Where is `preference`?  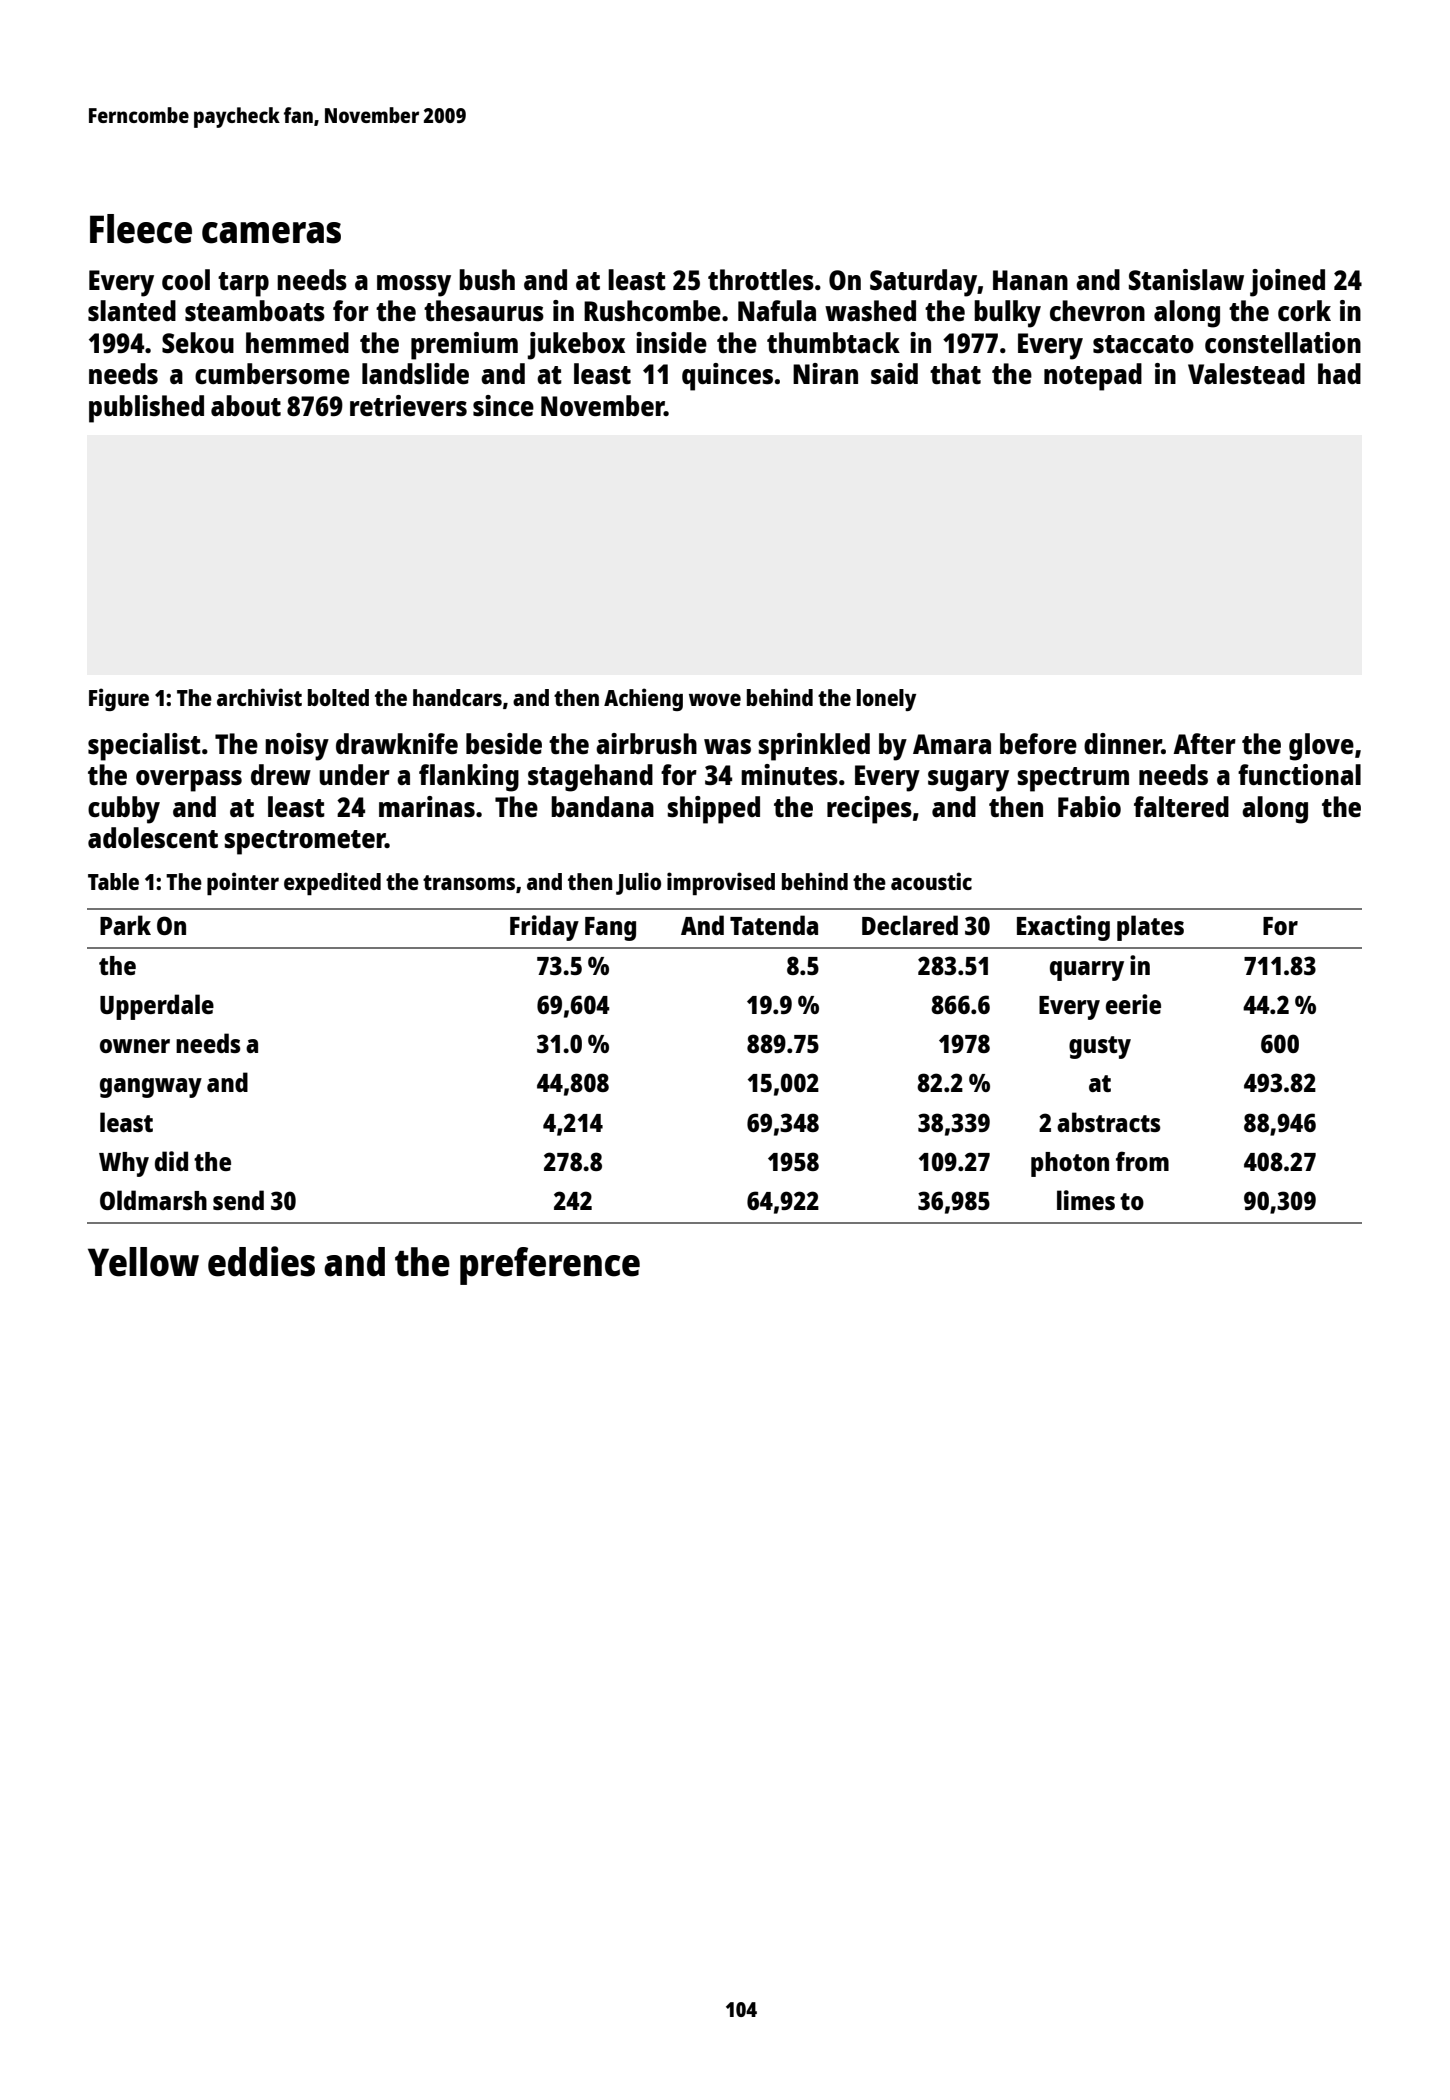
preference is located at coordinates (550, 1266).
